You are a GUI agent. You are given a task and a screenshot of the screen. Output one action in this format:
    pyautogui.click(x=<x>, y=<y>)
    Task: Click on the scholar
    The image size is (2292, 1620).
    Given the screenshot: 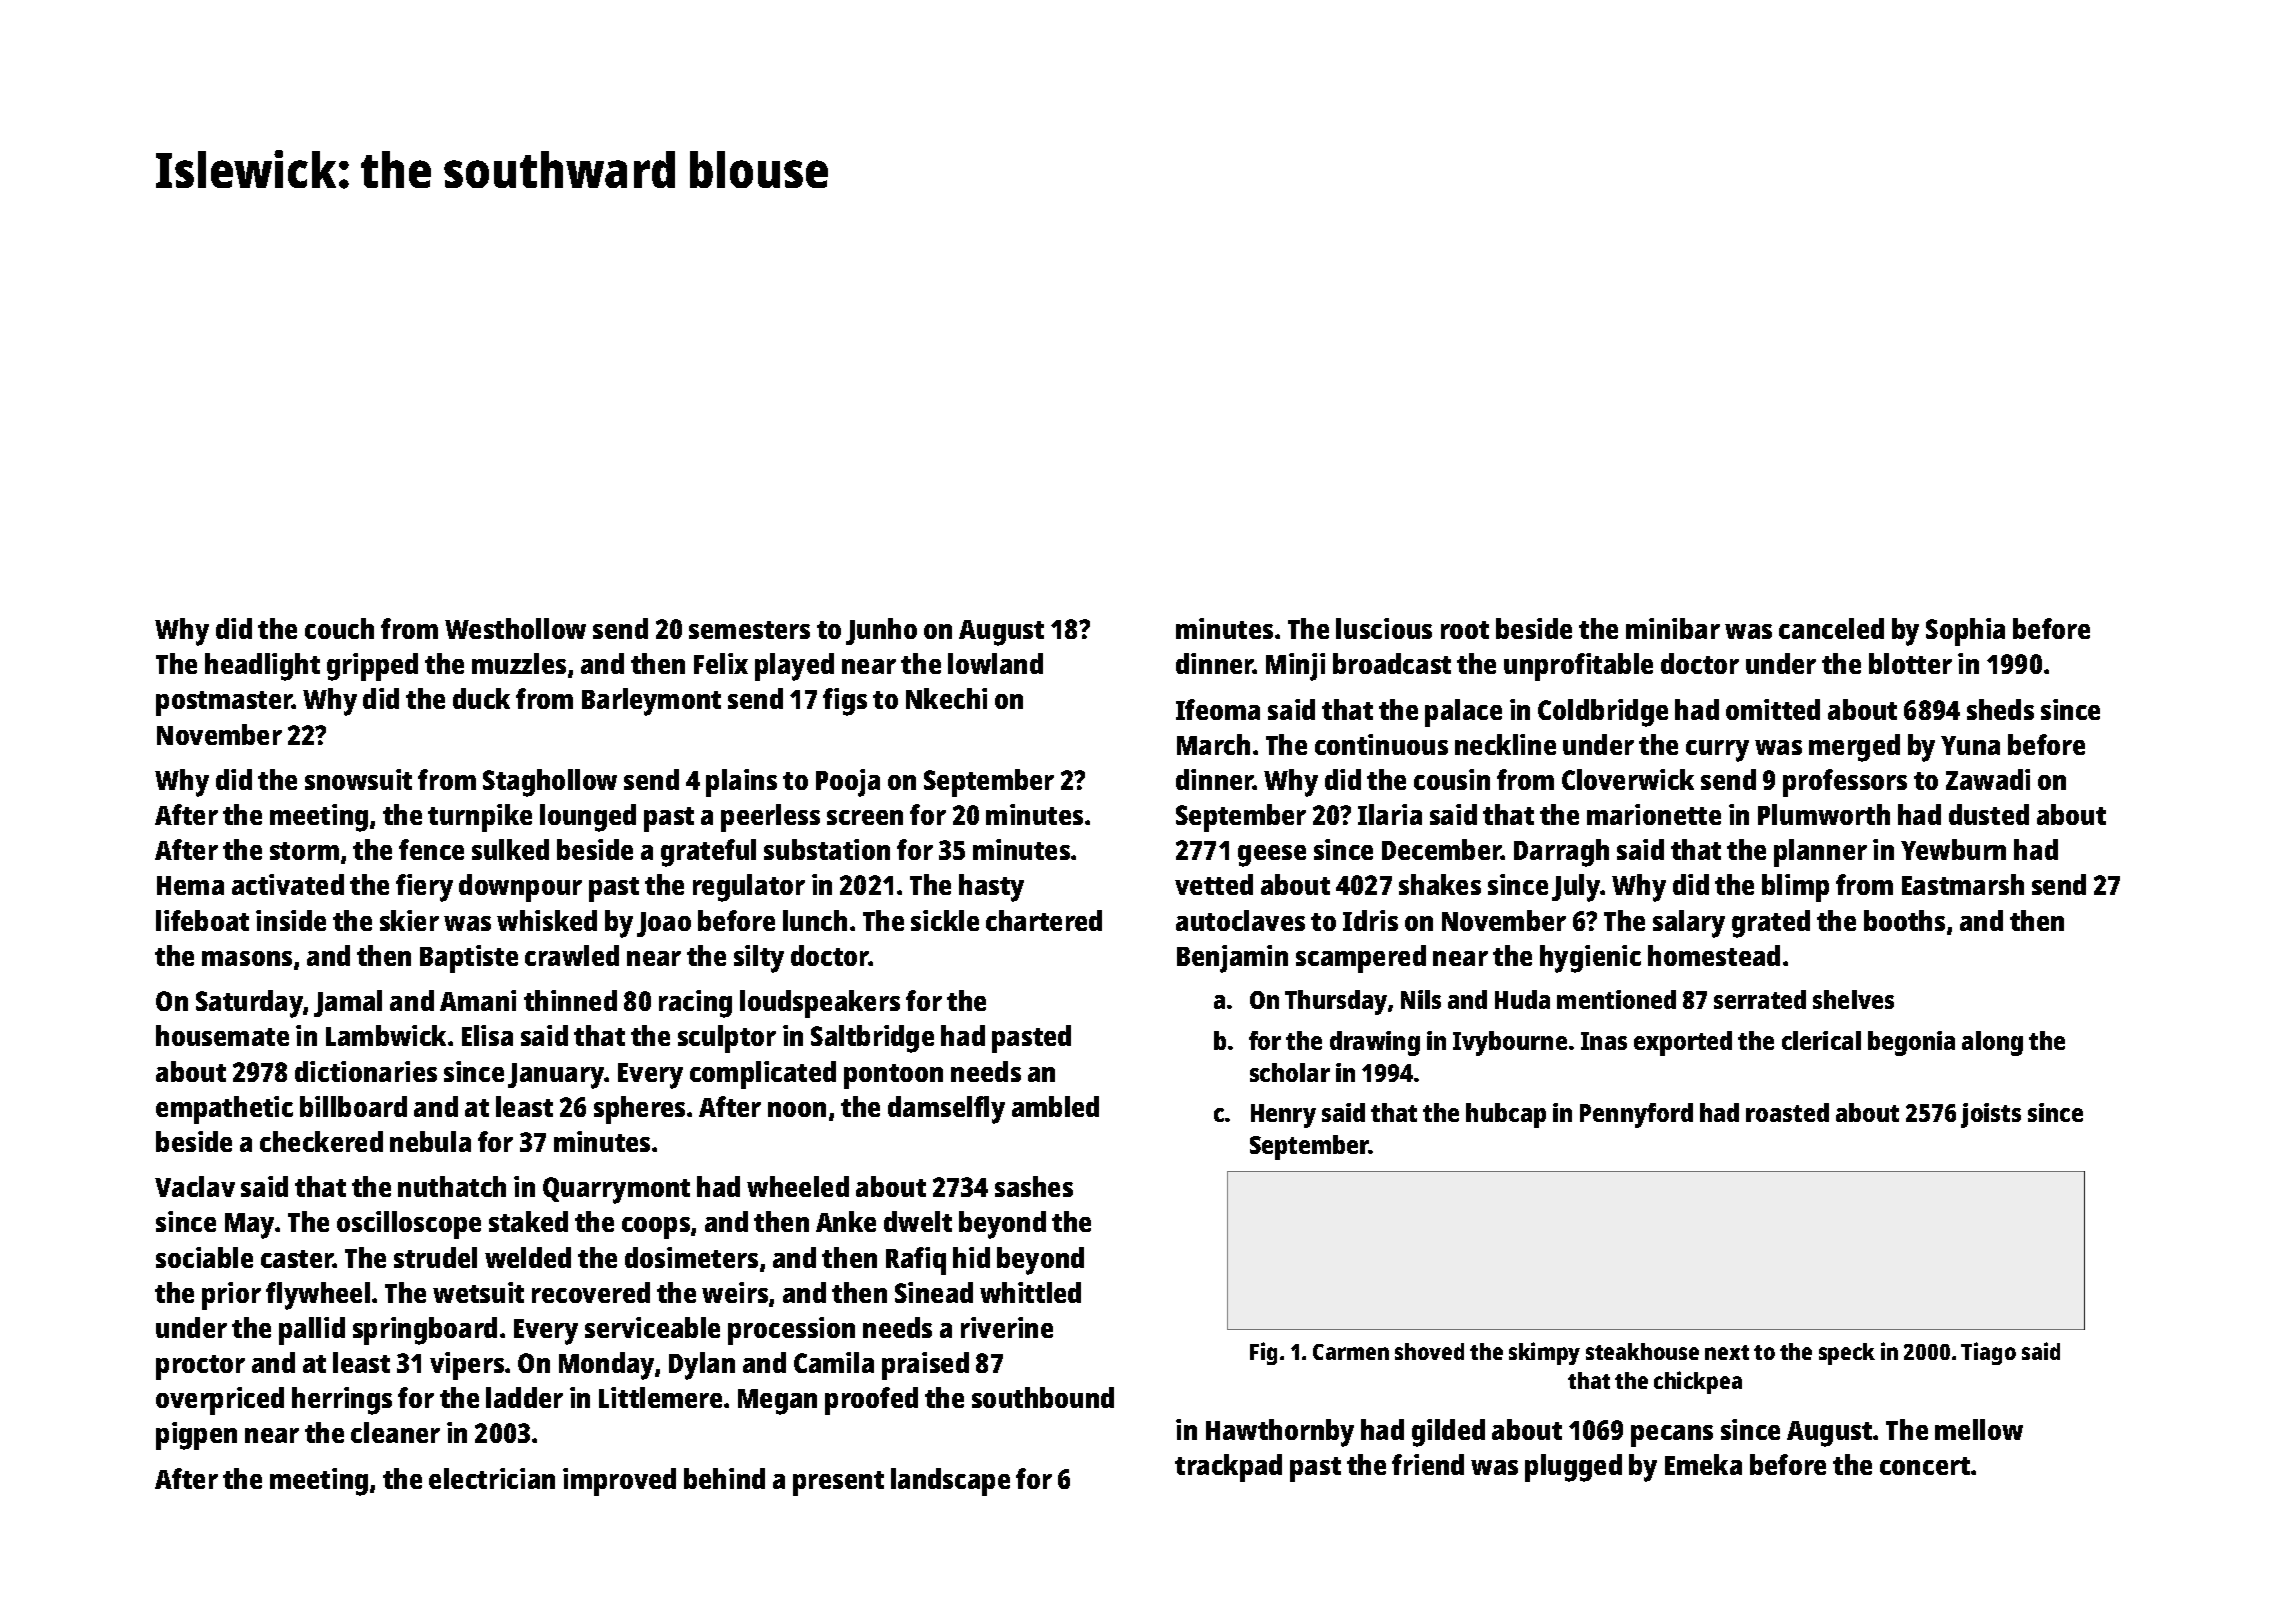 What is the action you would take?
    pyautogui.click(x=1290, y=1072)
